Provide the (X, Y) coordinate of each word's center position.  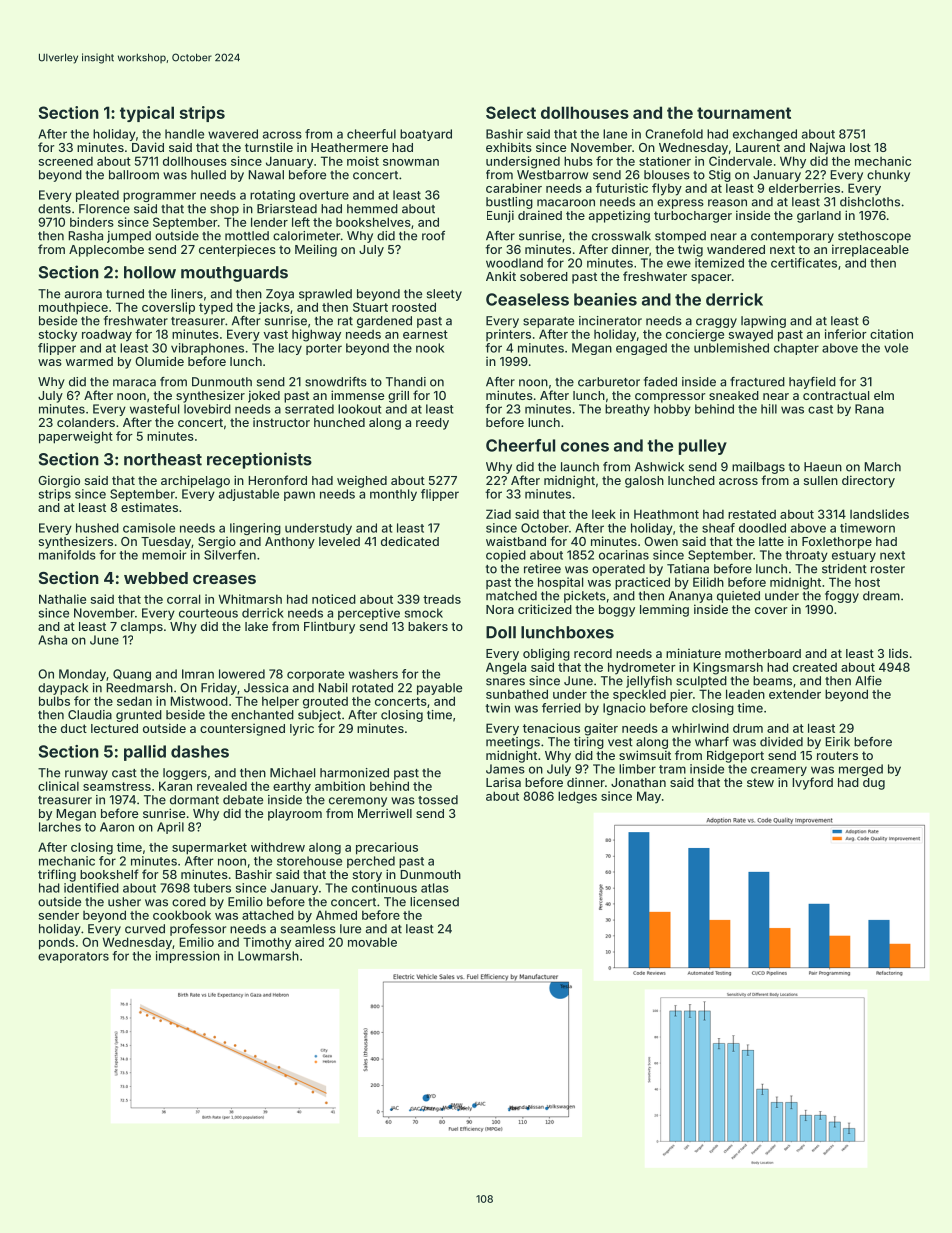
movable (372, 942)
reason (727, 203)
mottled (247, 236)
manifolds (67, 555)
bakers (428, 626)
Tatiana (688, 569)
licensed (434, 902)
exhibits (509, 147)
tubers (212, 888)
